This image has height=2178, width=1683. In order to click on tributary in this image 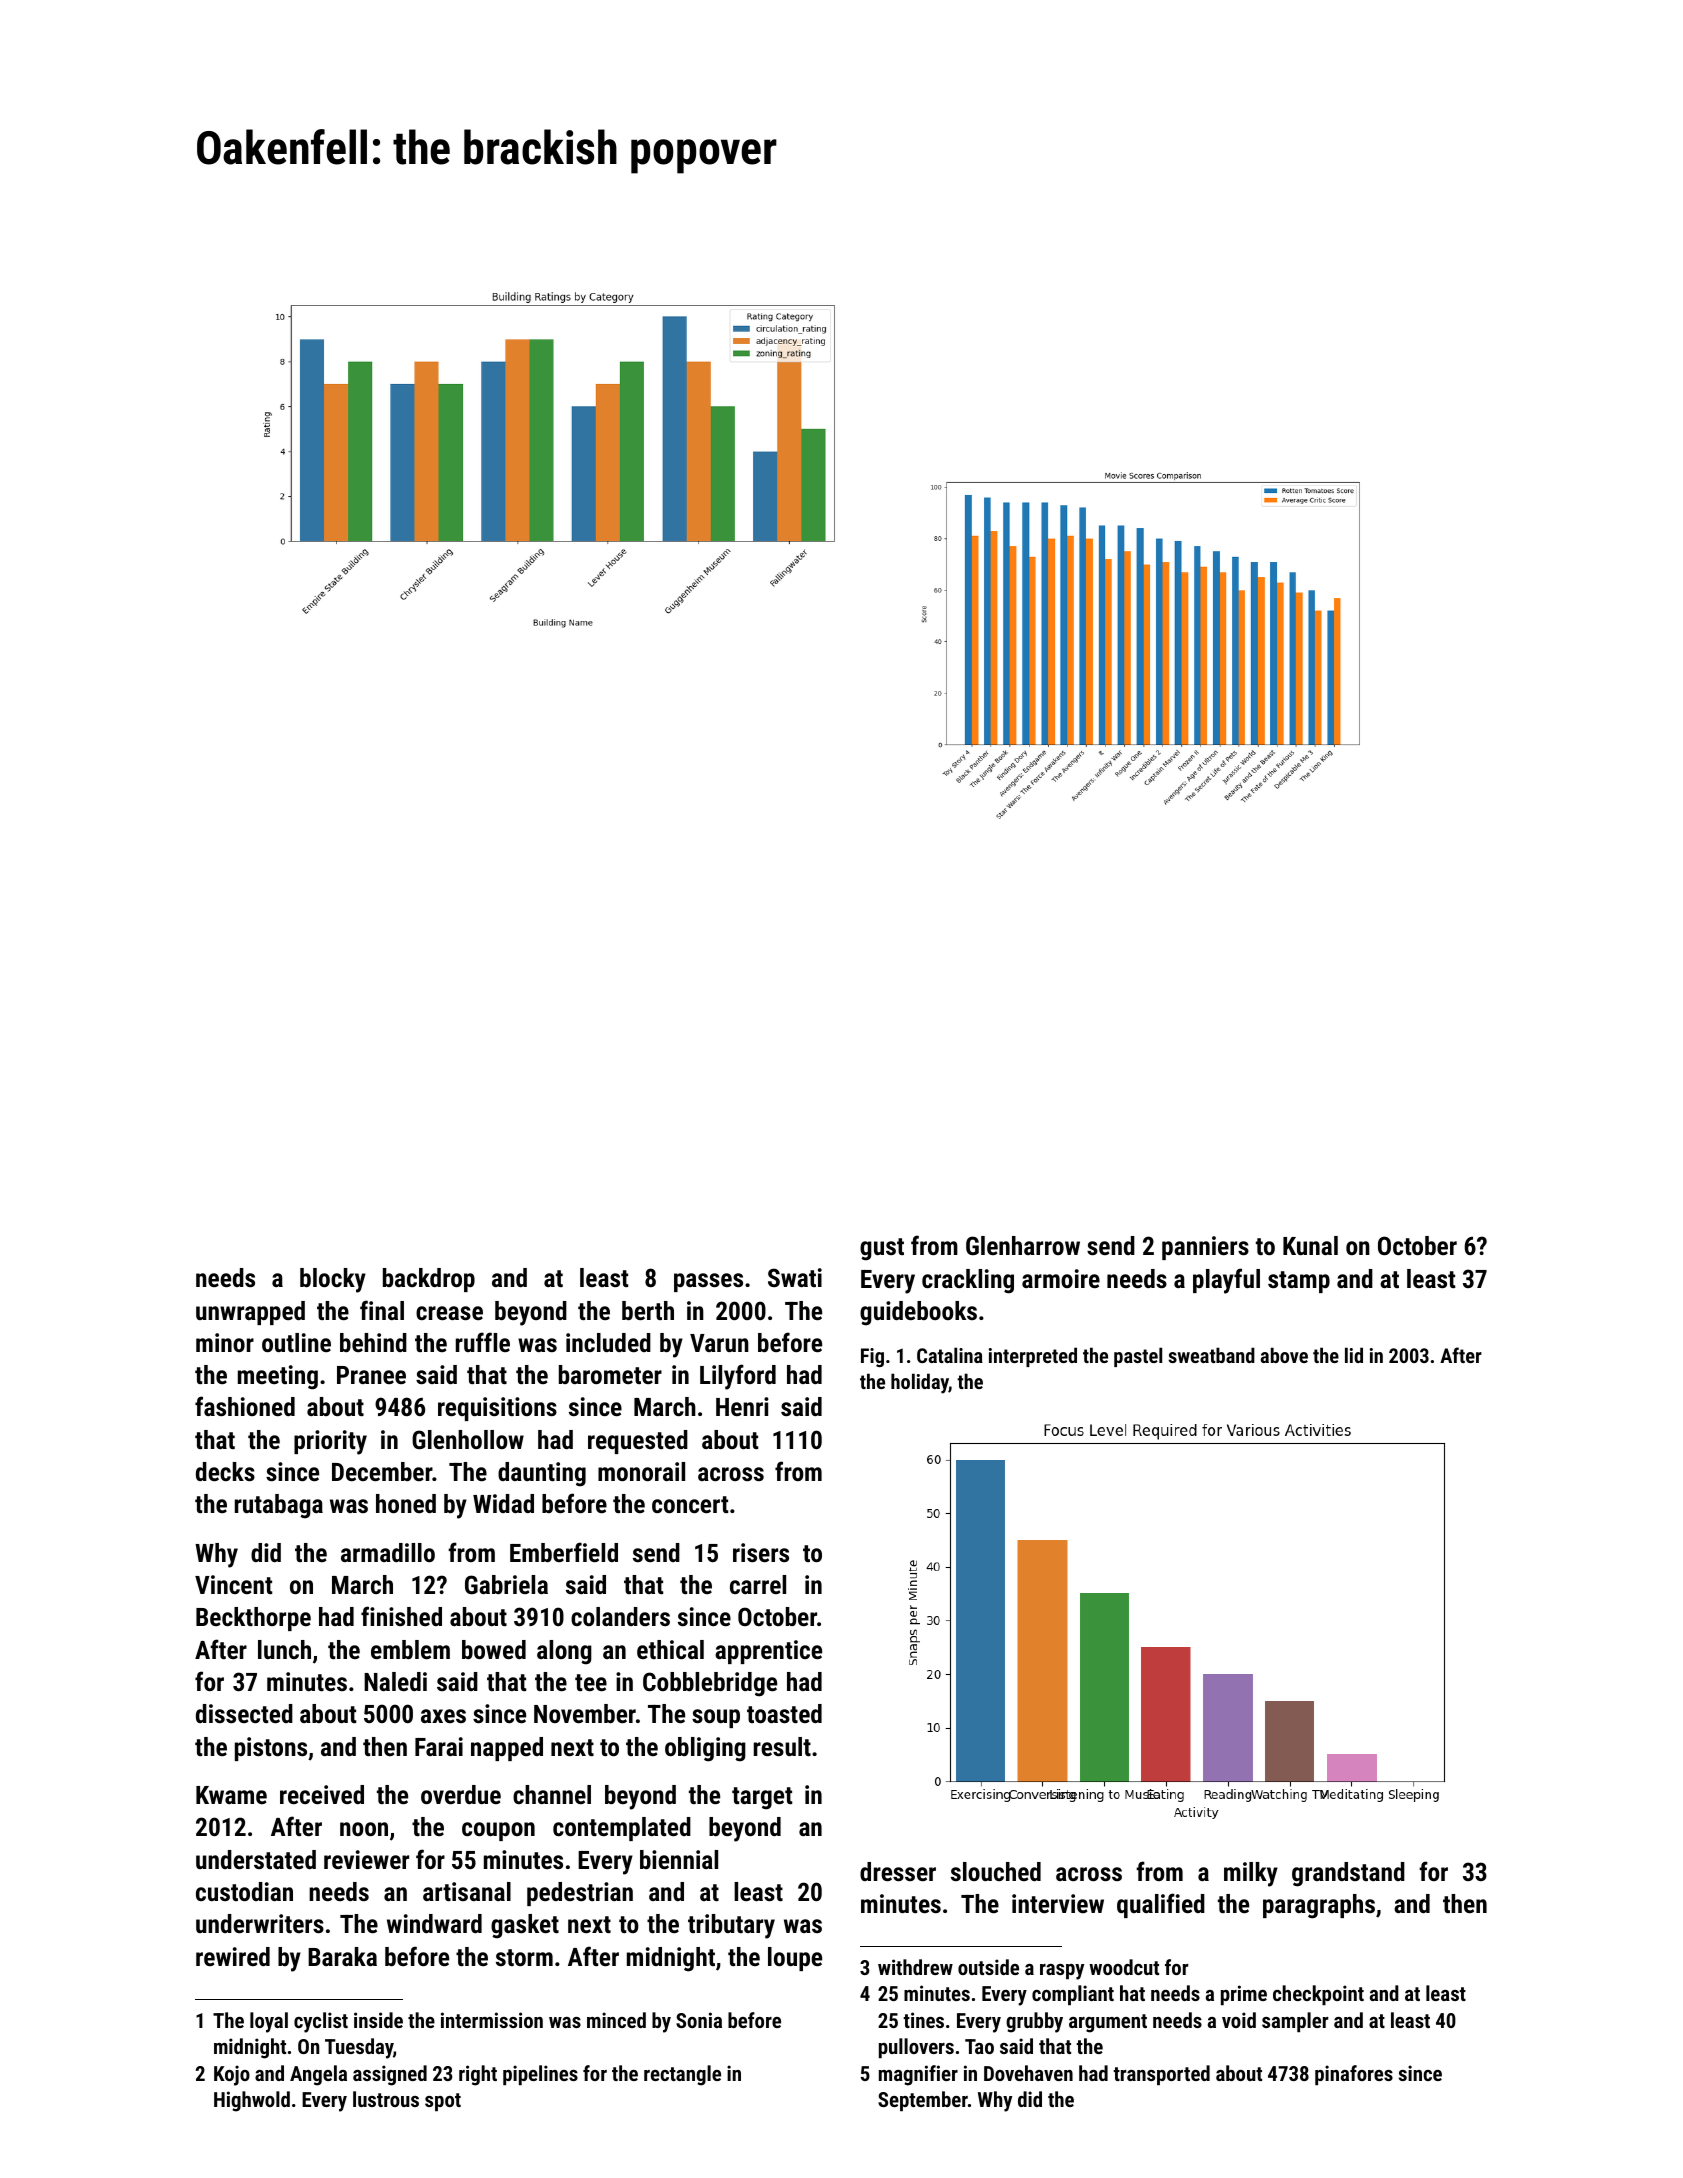, I will do `click(731, 1926)`.
